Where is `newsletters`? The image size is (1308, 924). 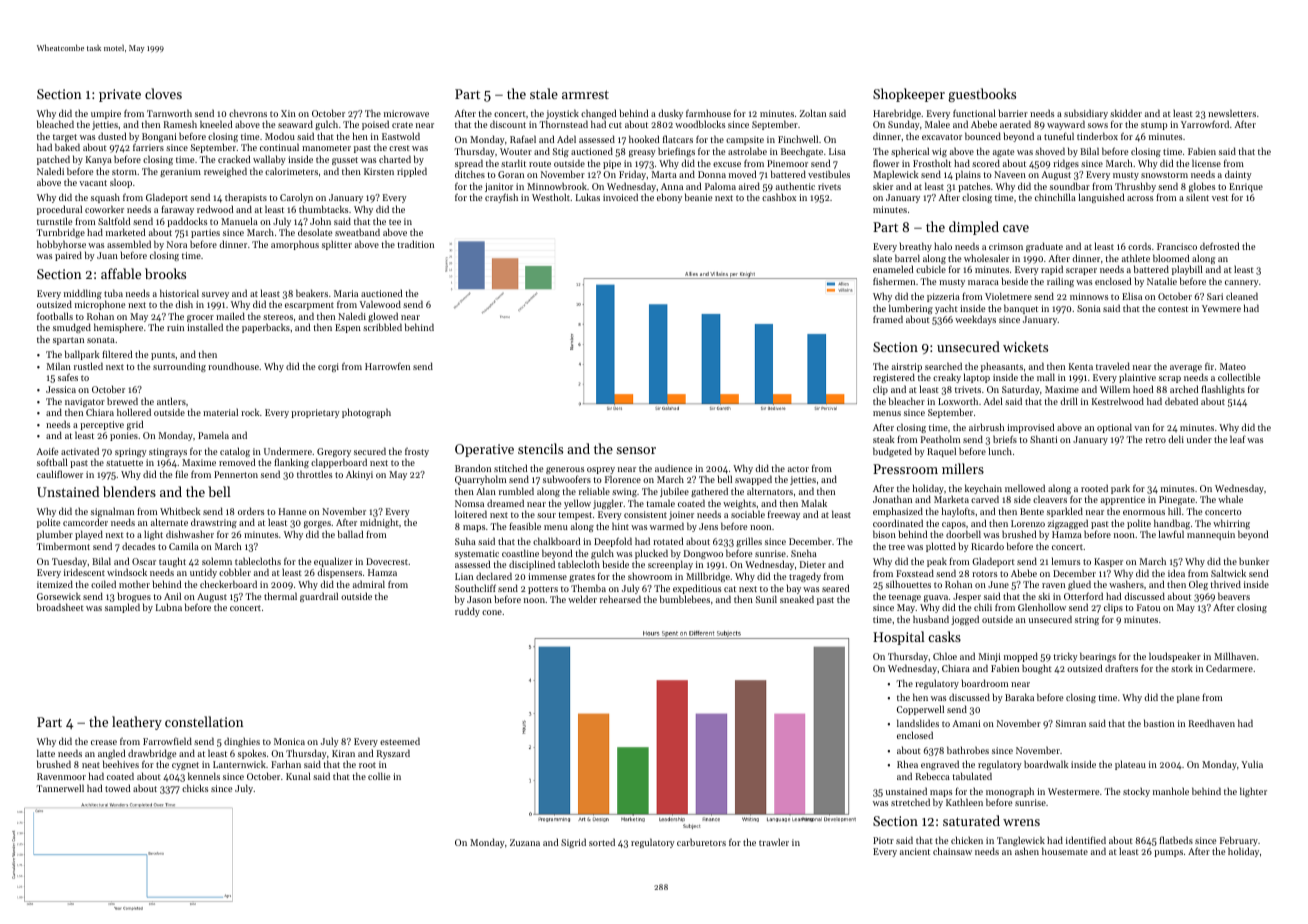 newsletters is located at coordinates (1232, 113).
